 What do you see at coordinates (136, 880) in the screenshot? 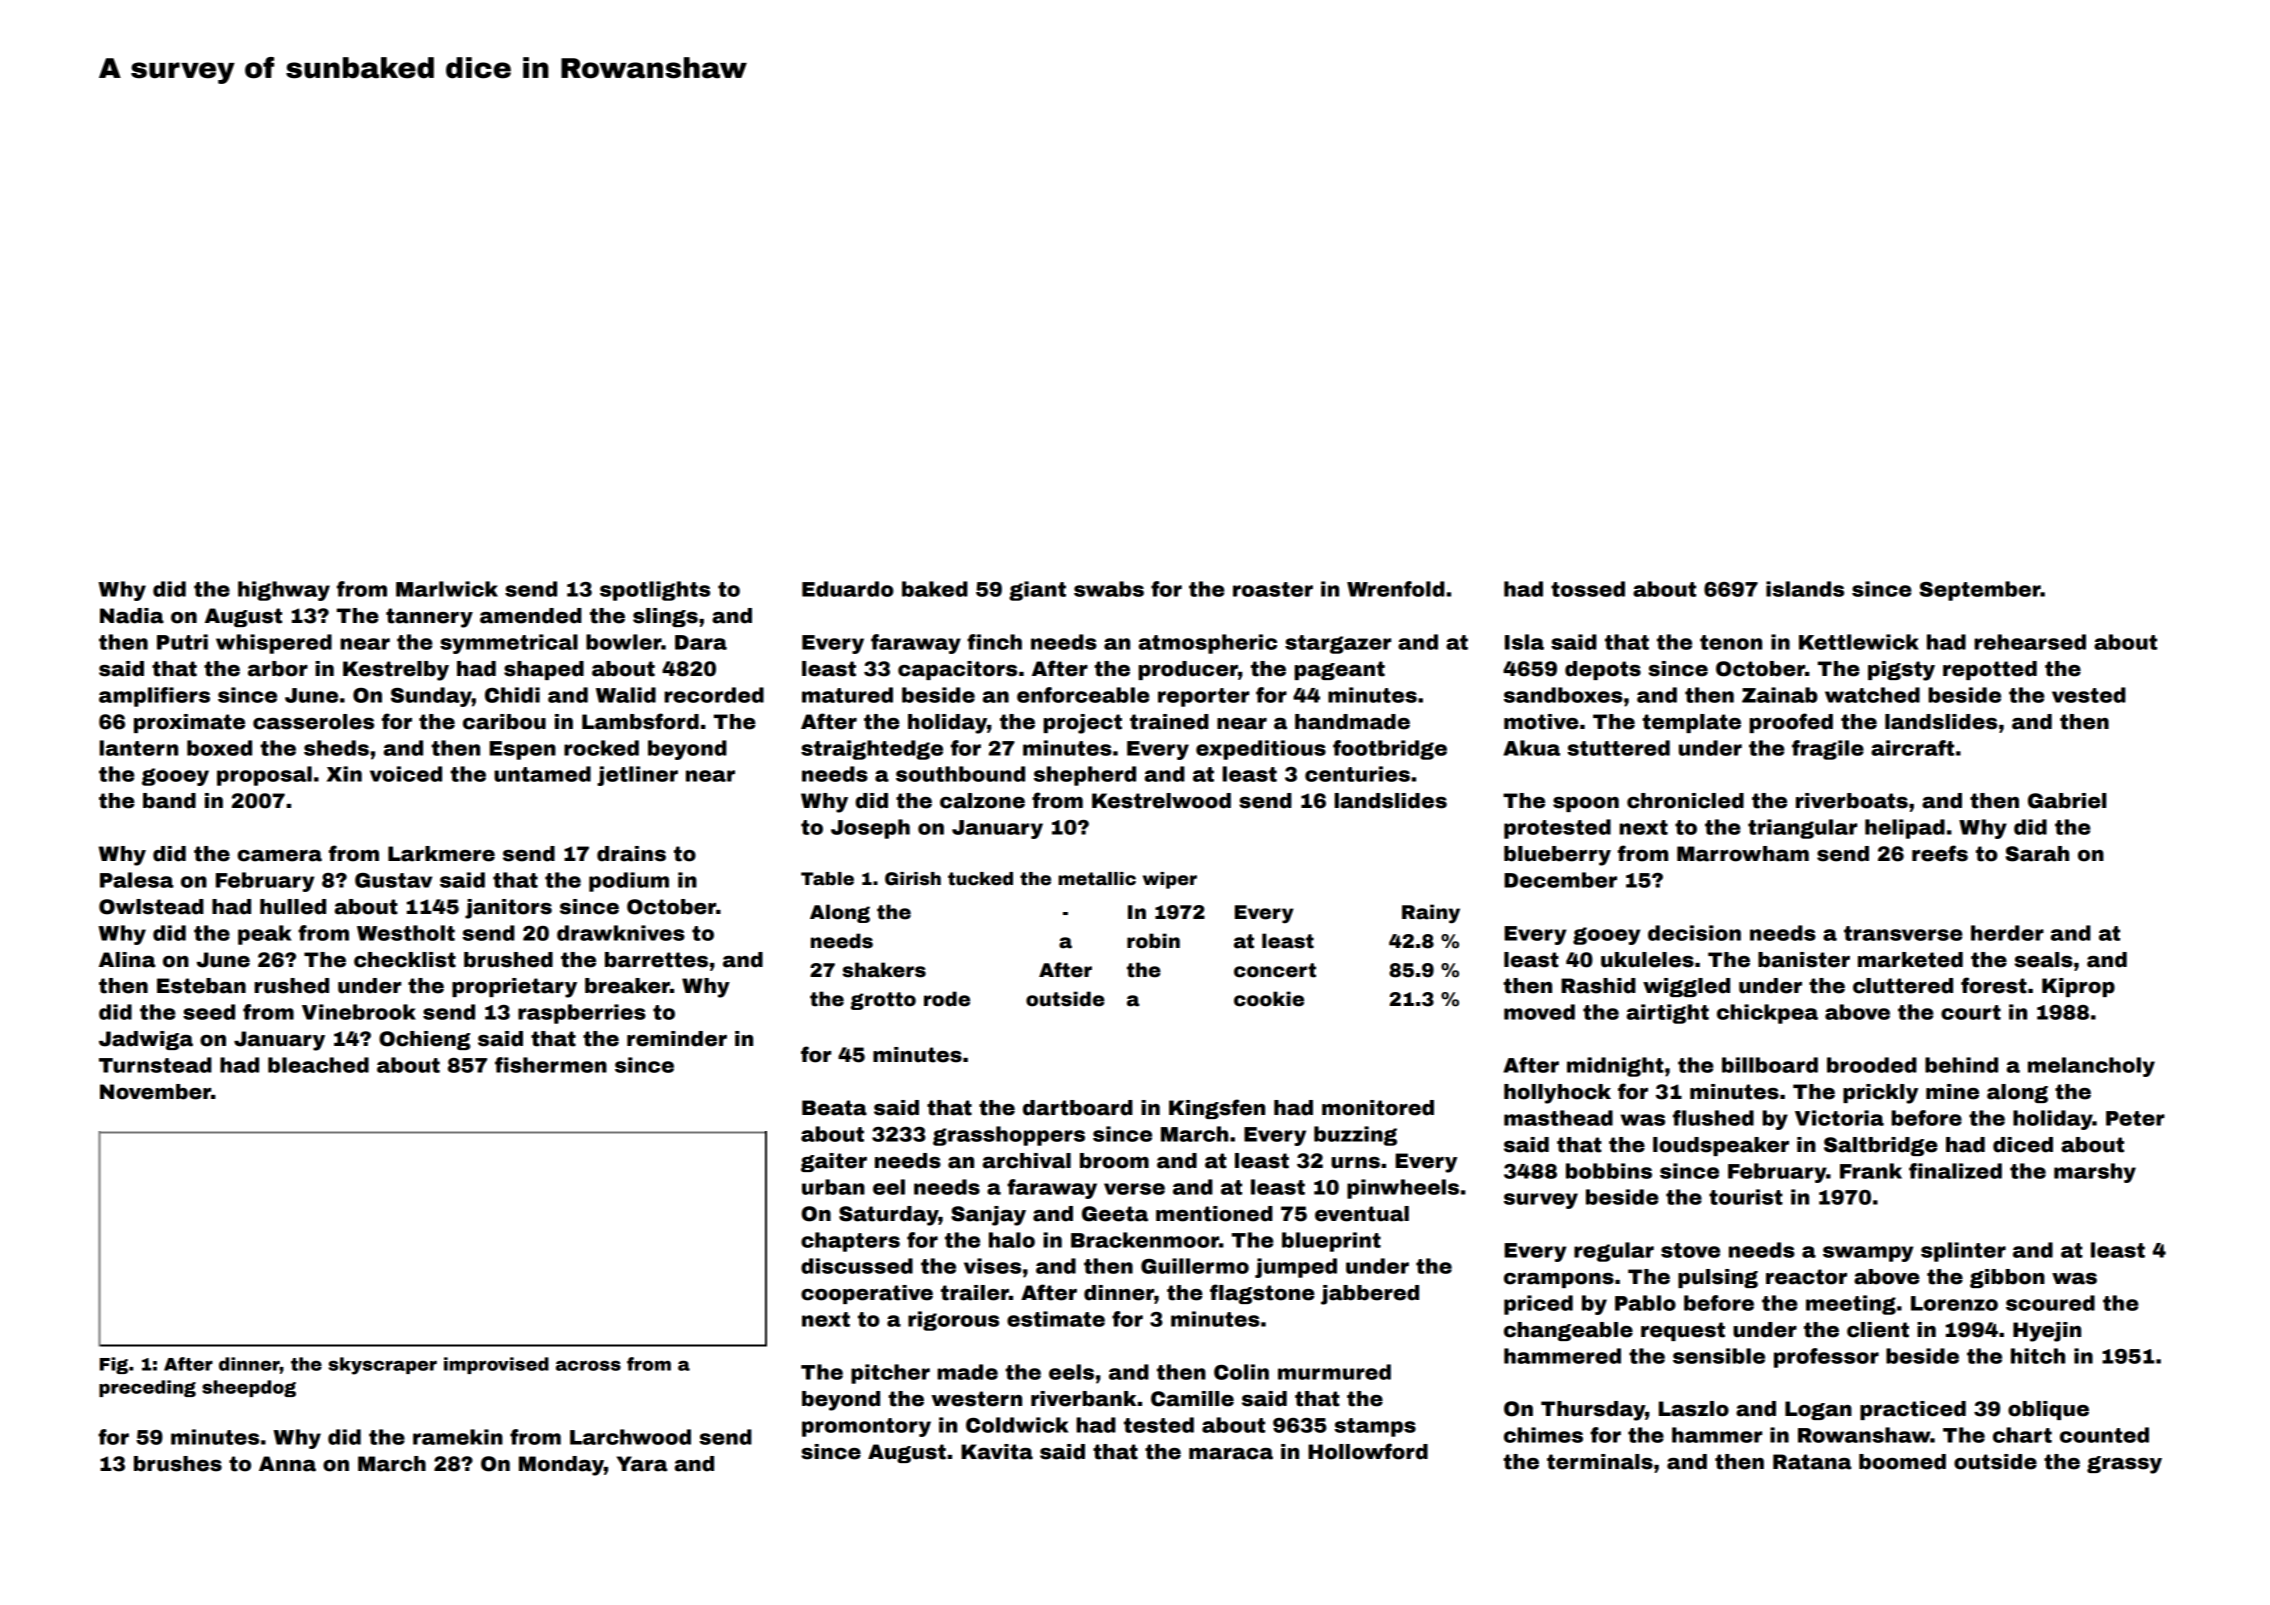
I see `Palesa` at bounding box center [136, 880].
